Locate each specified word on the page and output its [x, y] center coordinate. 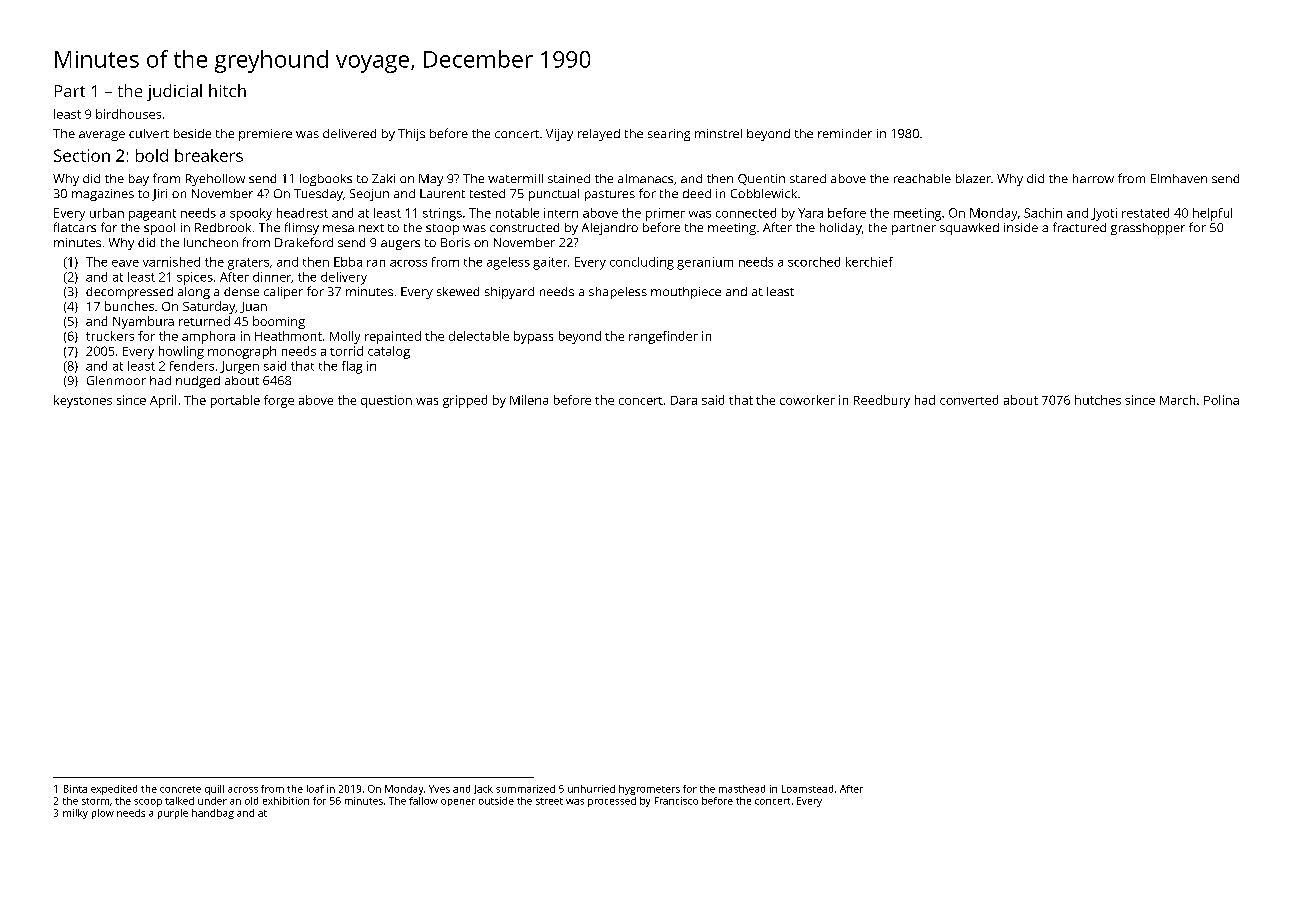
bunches [129, 306]
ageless [508, 263]
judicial [174, 92]
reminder [845, 133]
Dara [684, 400]
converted [969, 400]
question [386, 401]
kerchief [869, 262]
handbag [213, 814]
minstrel [718, 133]
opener [458, 802]
